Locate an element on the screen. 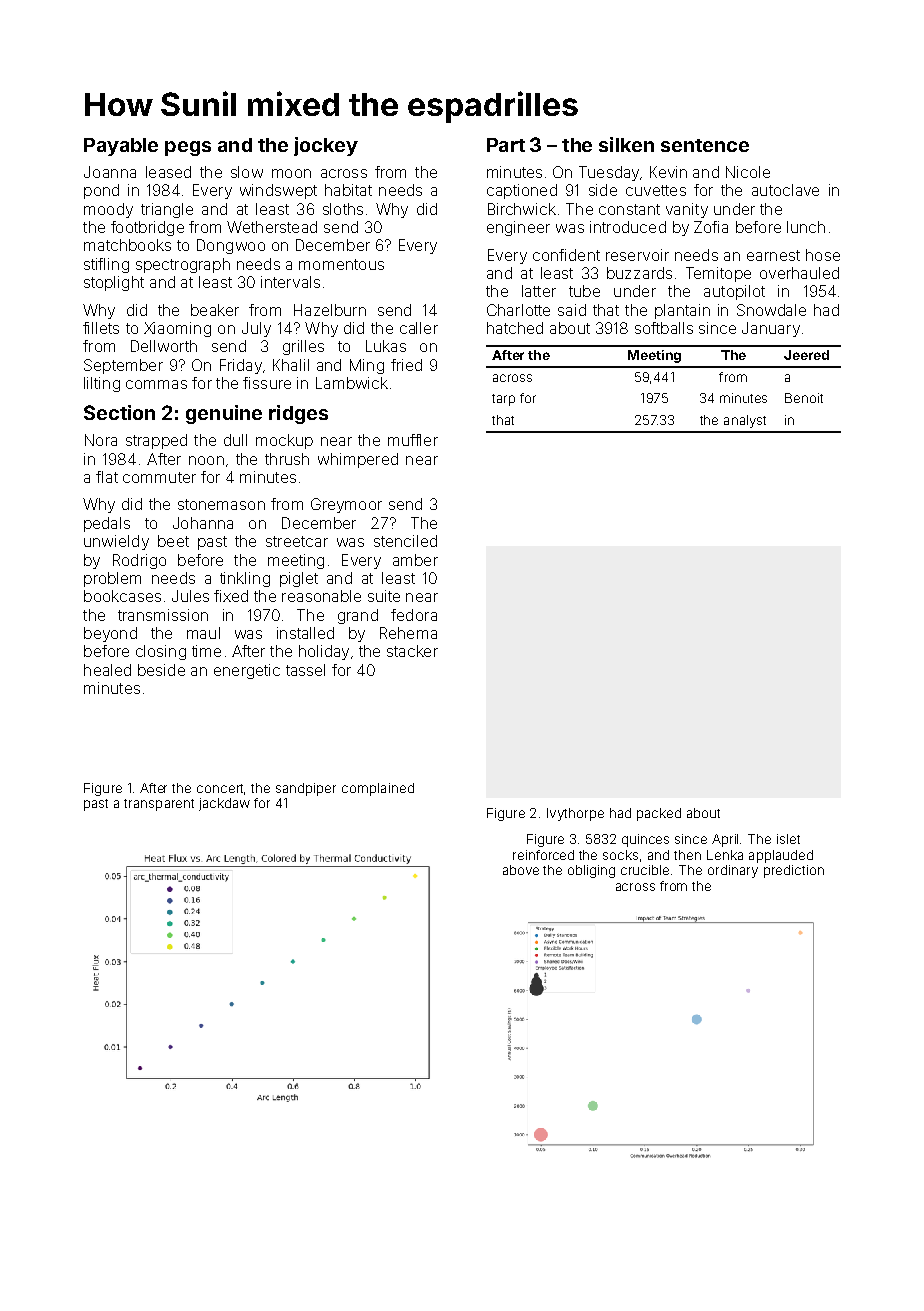 Image resolution: width=924 pixels, height=1311 pixels. complained is located at coordinates (378, 789).
